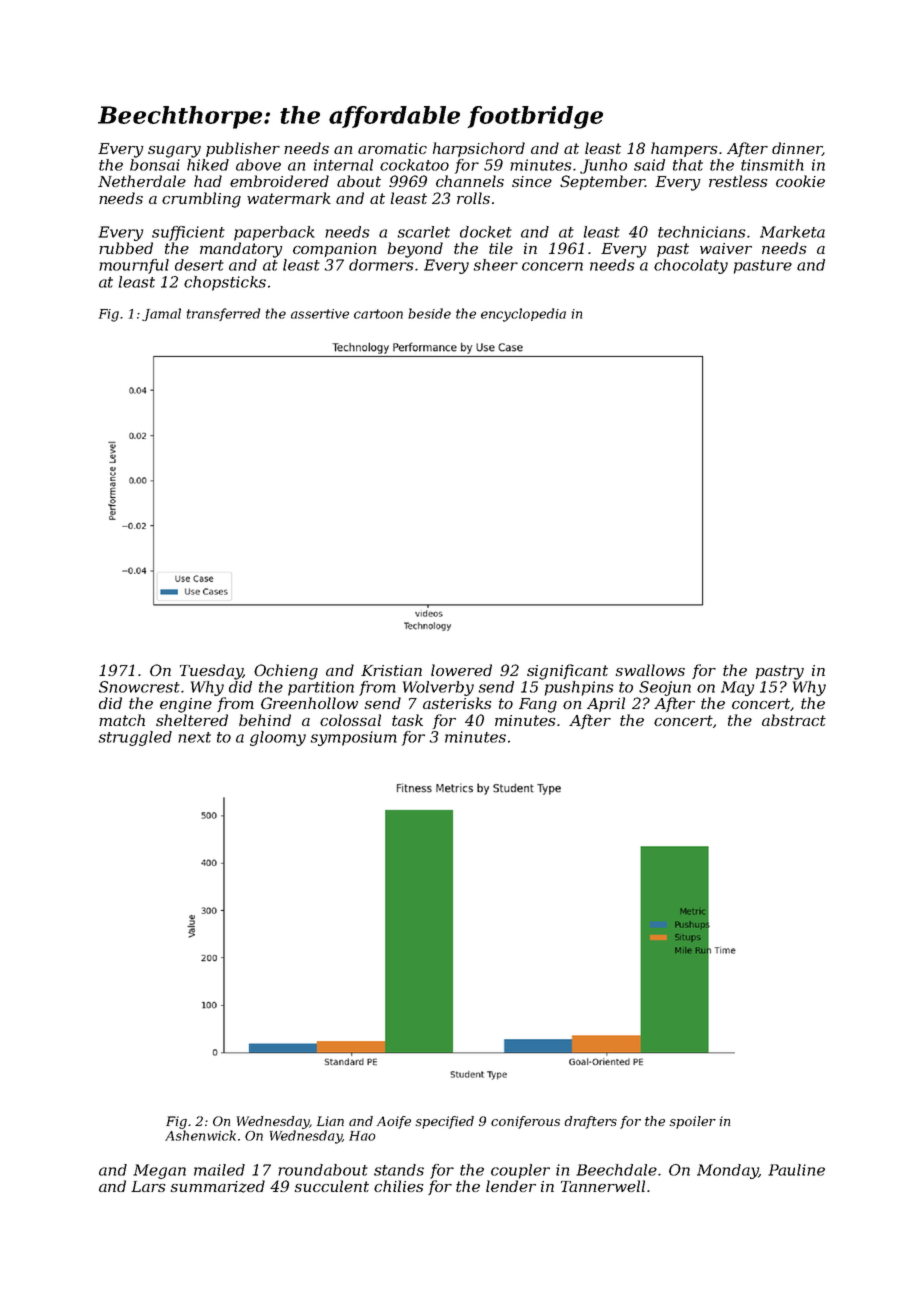  Describe the element at coordinates (444, 1122) in the screenshot. I see `specified` at that location.
